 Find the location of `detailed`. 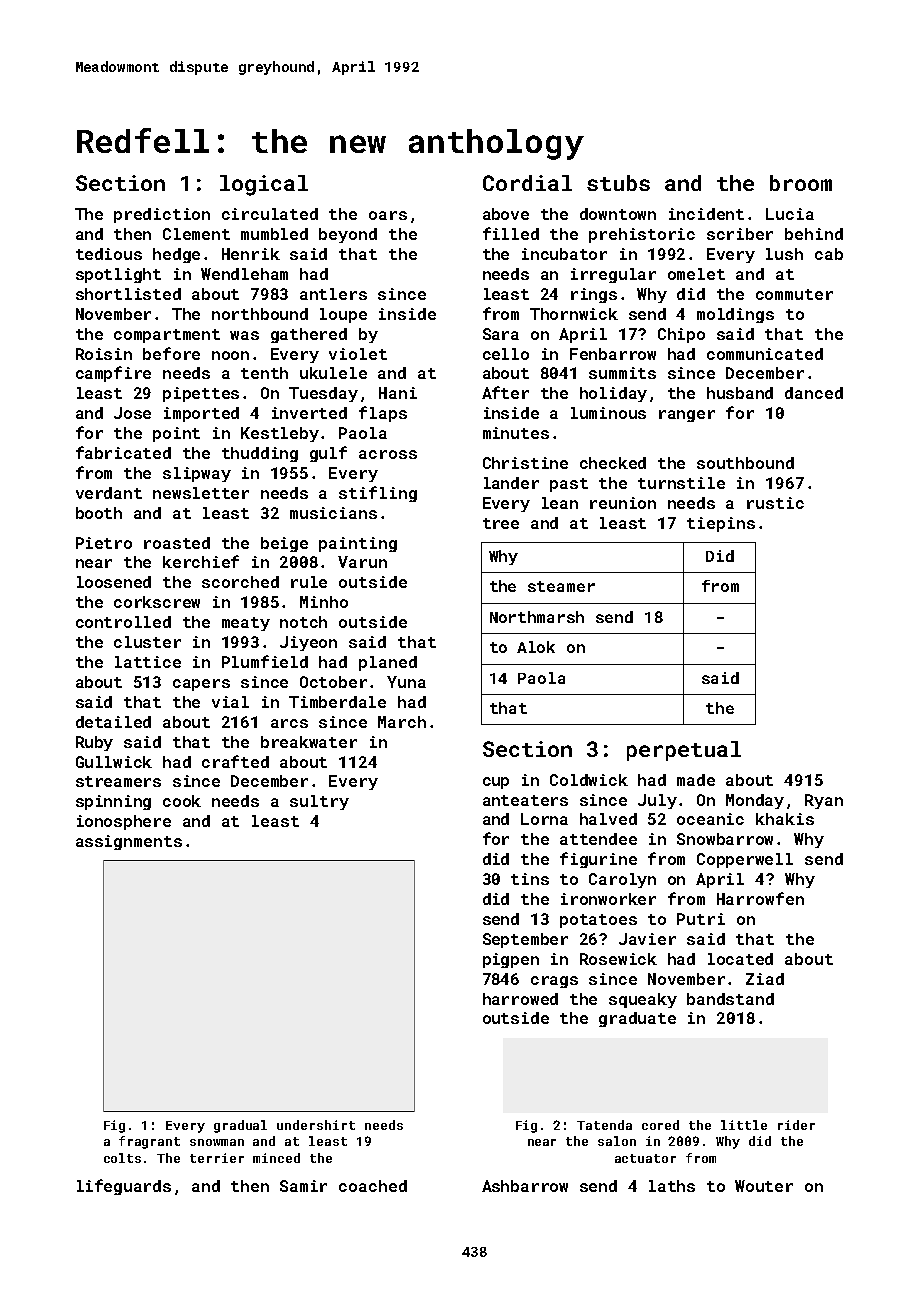

detailed is located at coordinates (113, 722).
